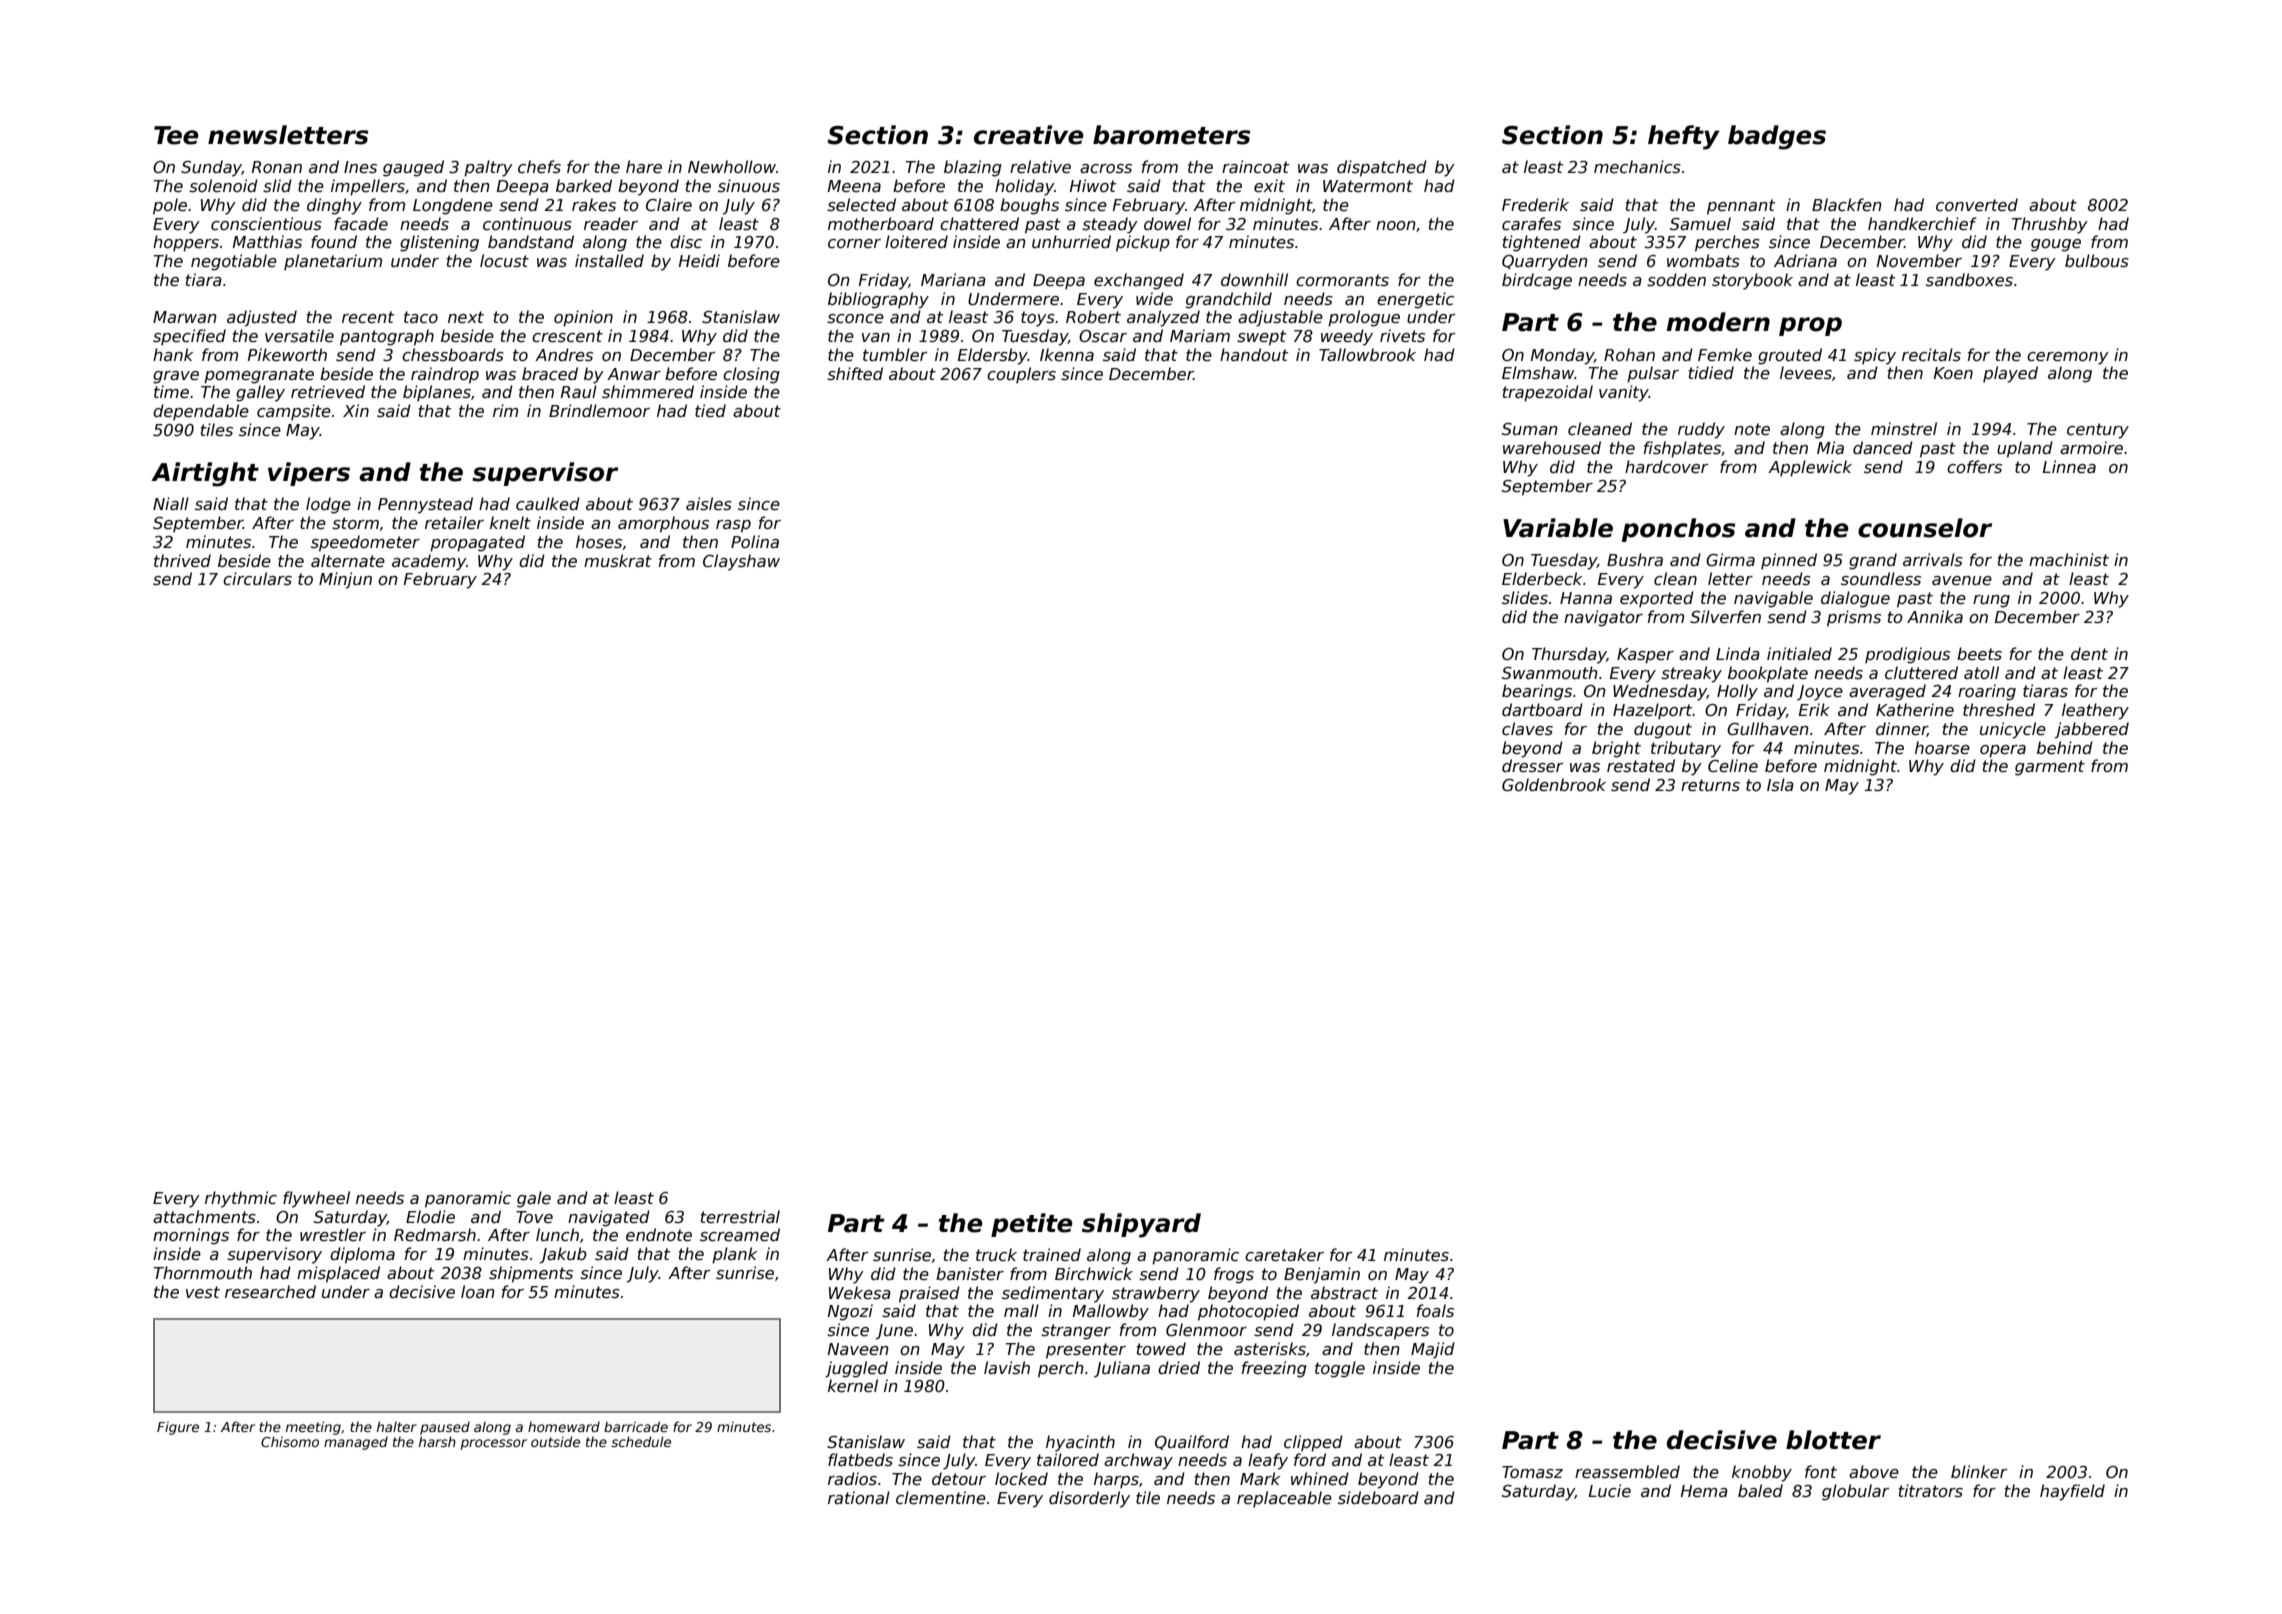  What do you see at coordinates (1139, 281) in the screenshot?
I see `exchanged` at bounding box center [1139, 281].
